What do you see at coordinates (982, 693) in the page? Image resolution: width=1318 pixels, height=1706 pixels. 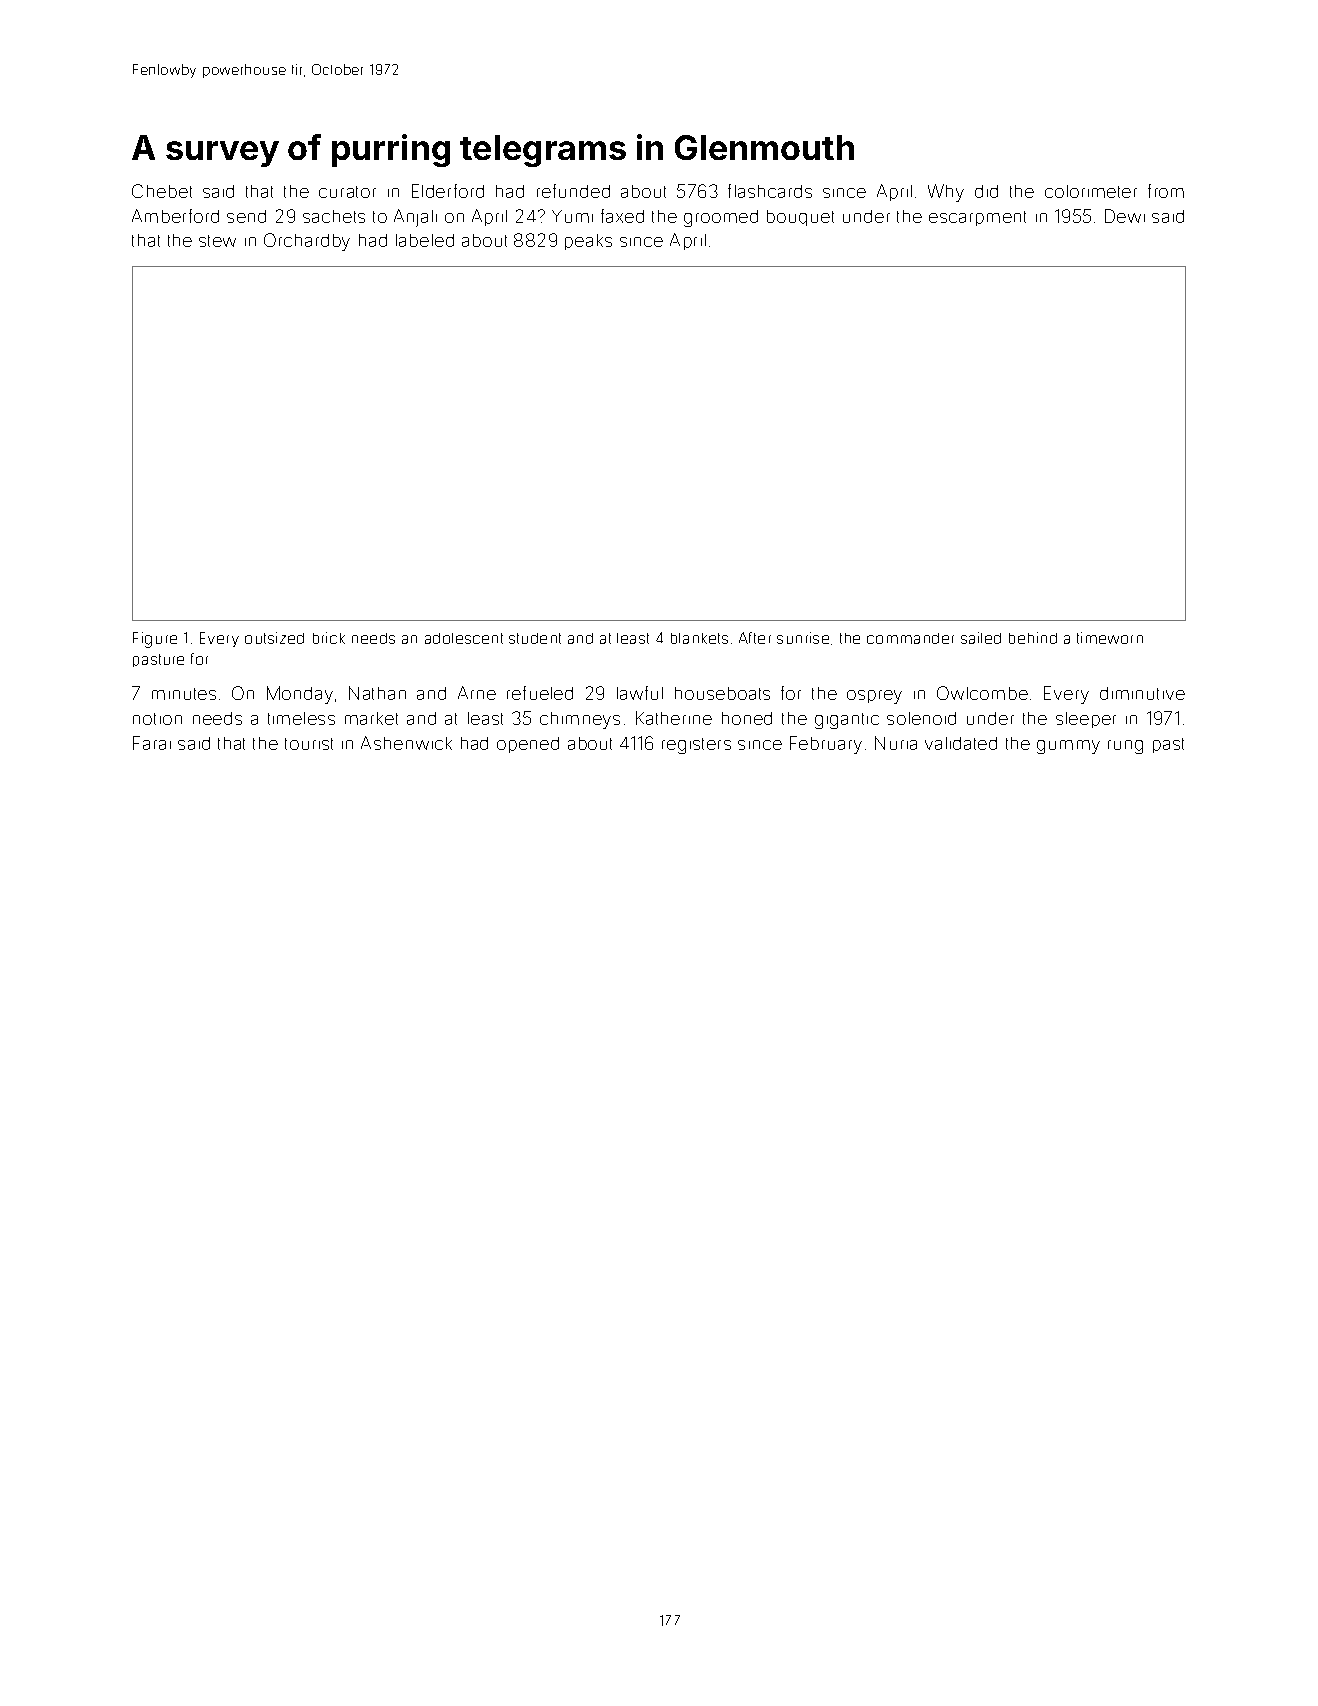 I see `Owlcombe` at bounding box center [982, 693].
